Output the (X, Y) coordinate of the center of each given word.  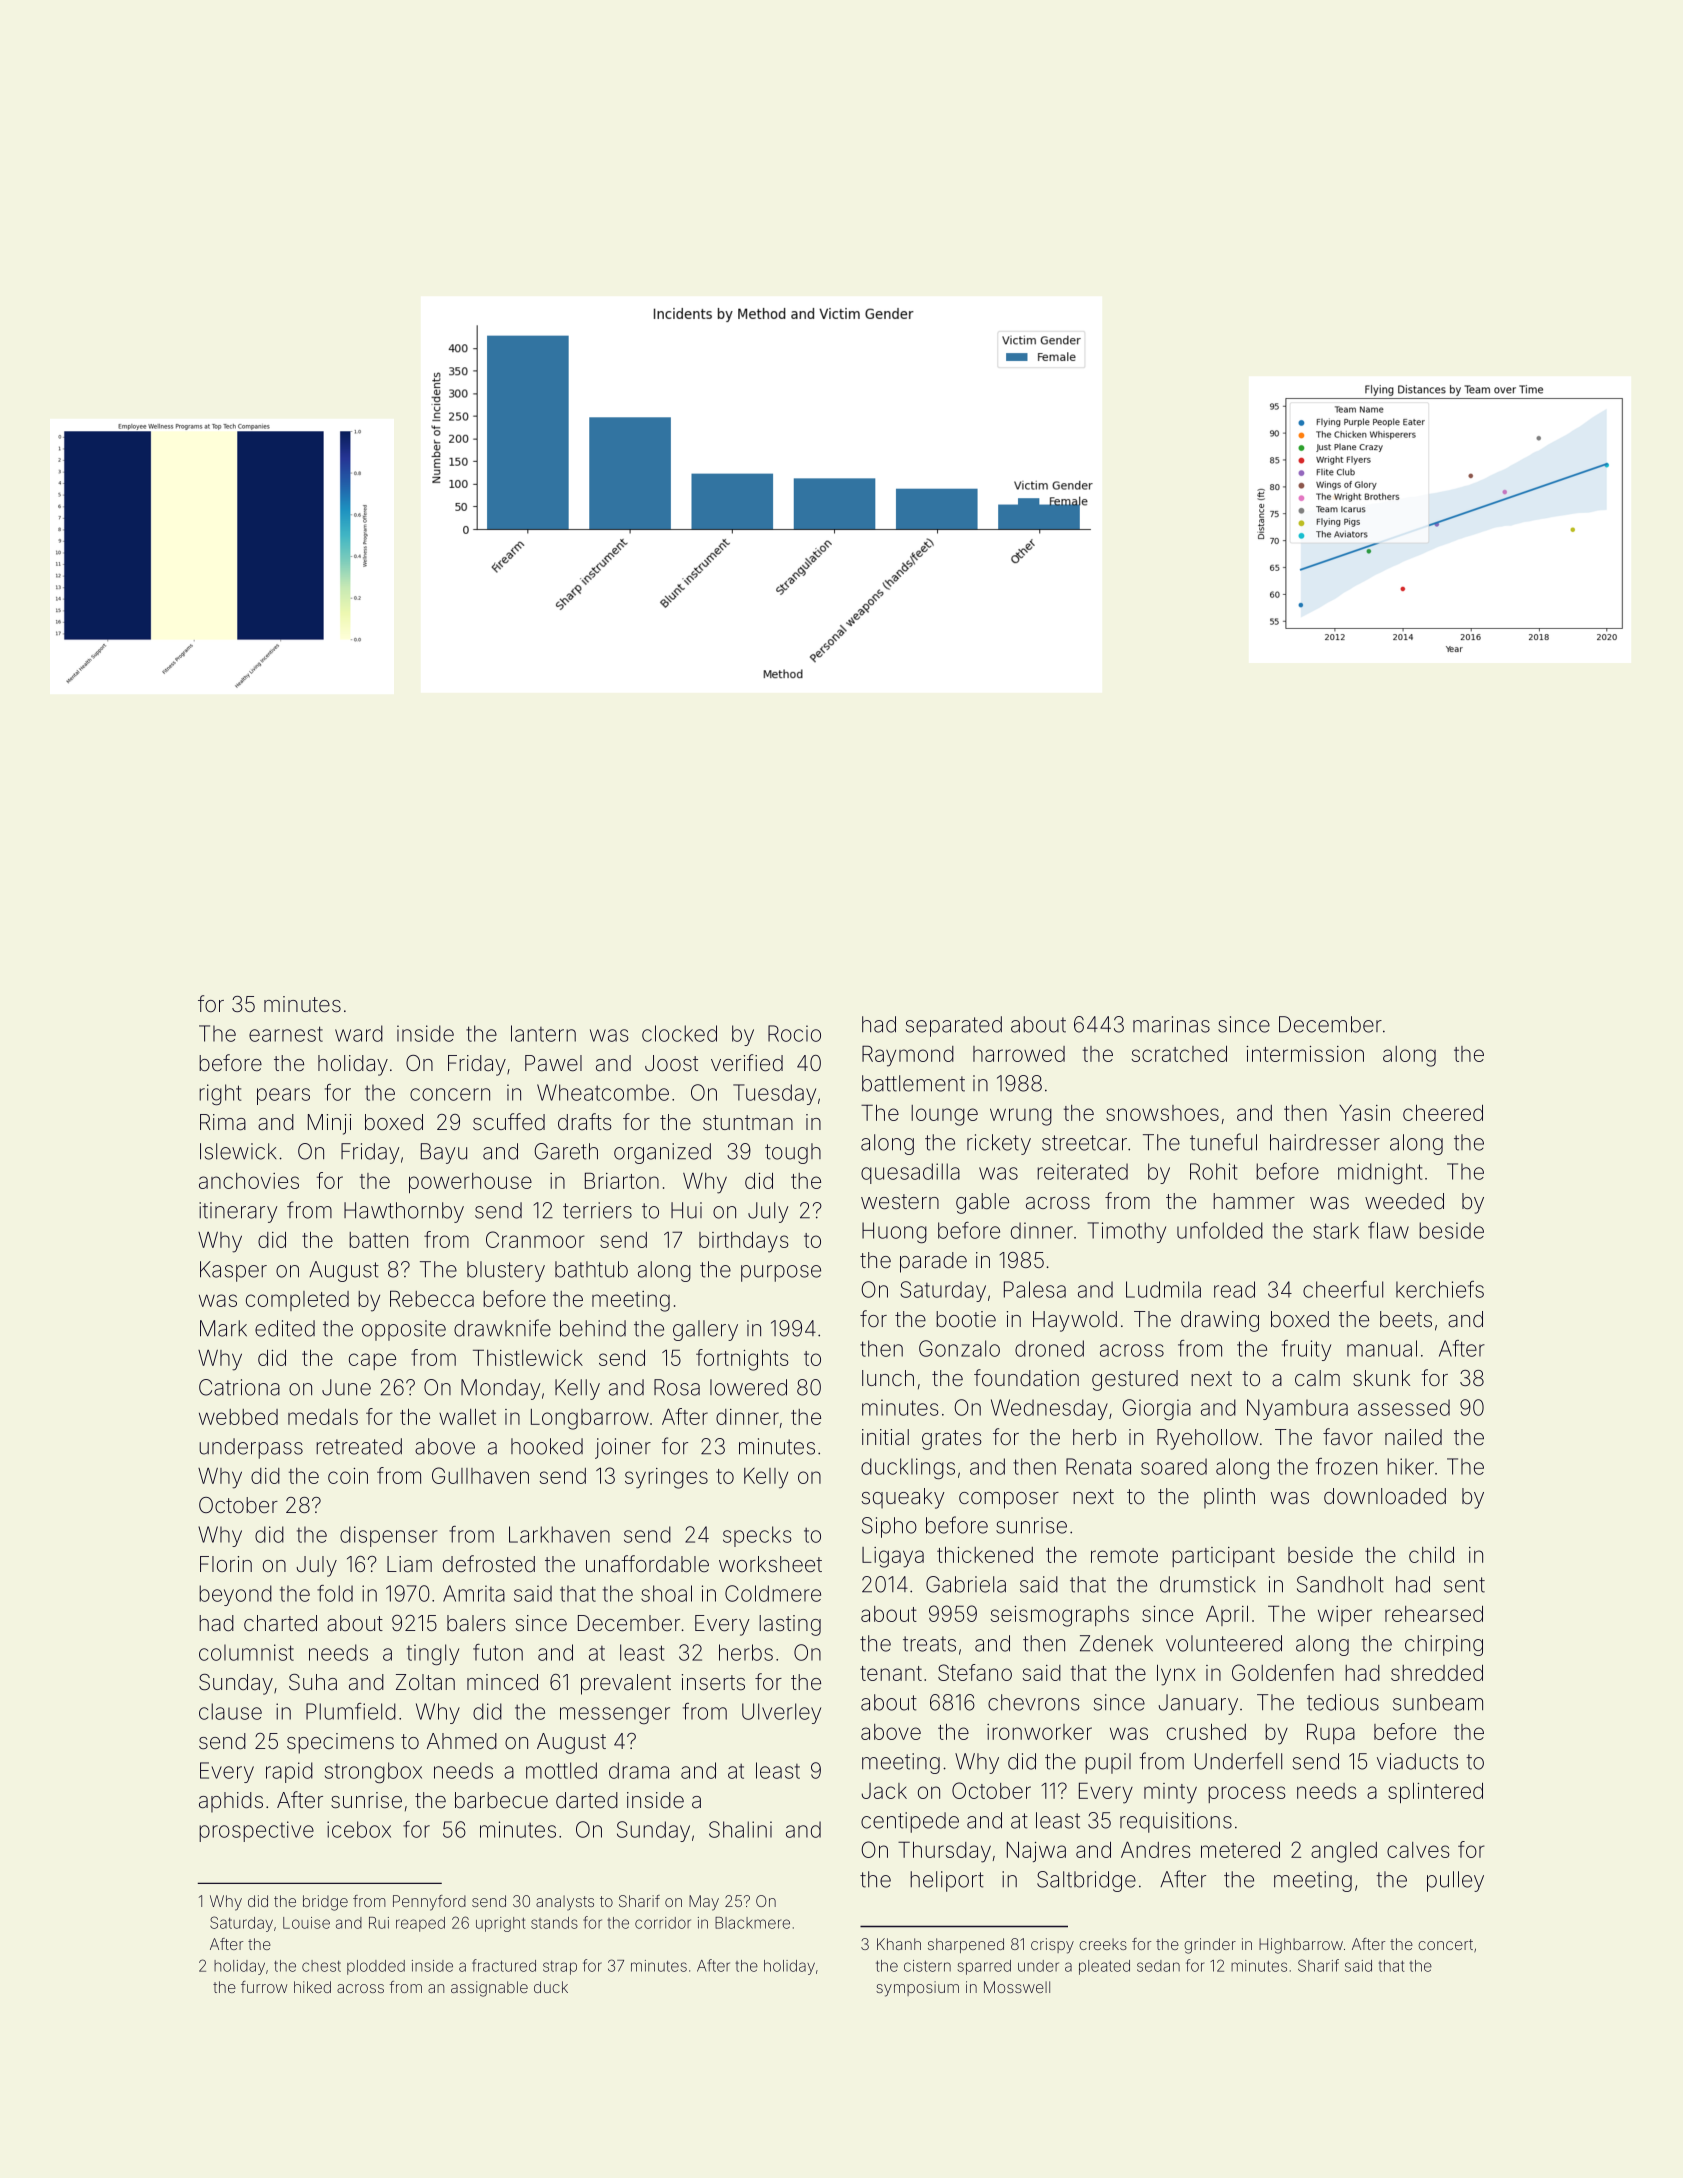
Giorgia (1156, 1409)
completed (297, 1301)
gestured (1135, 1380)
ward (359, 1033)
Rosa (677, 1387)
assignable (489, 1989)
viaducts (1417, 1761)
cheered (1443, 1113)
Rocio (794, 1033)
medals (323, 1417)
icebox (359, 1829)
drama (639, 1770)
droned (1049, 1348)
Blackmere (752, 1923)
